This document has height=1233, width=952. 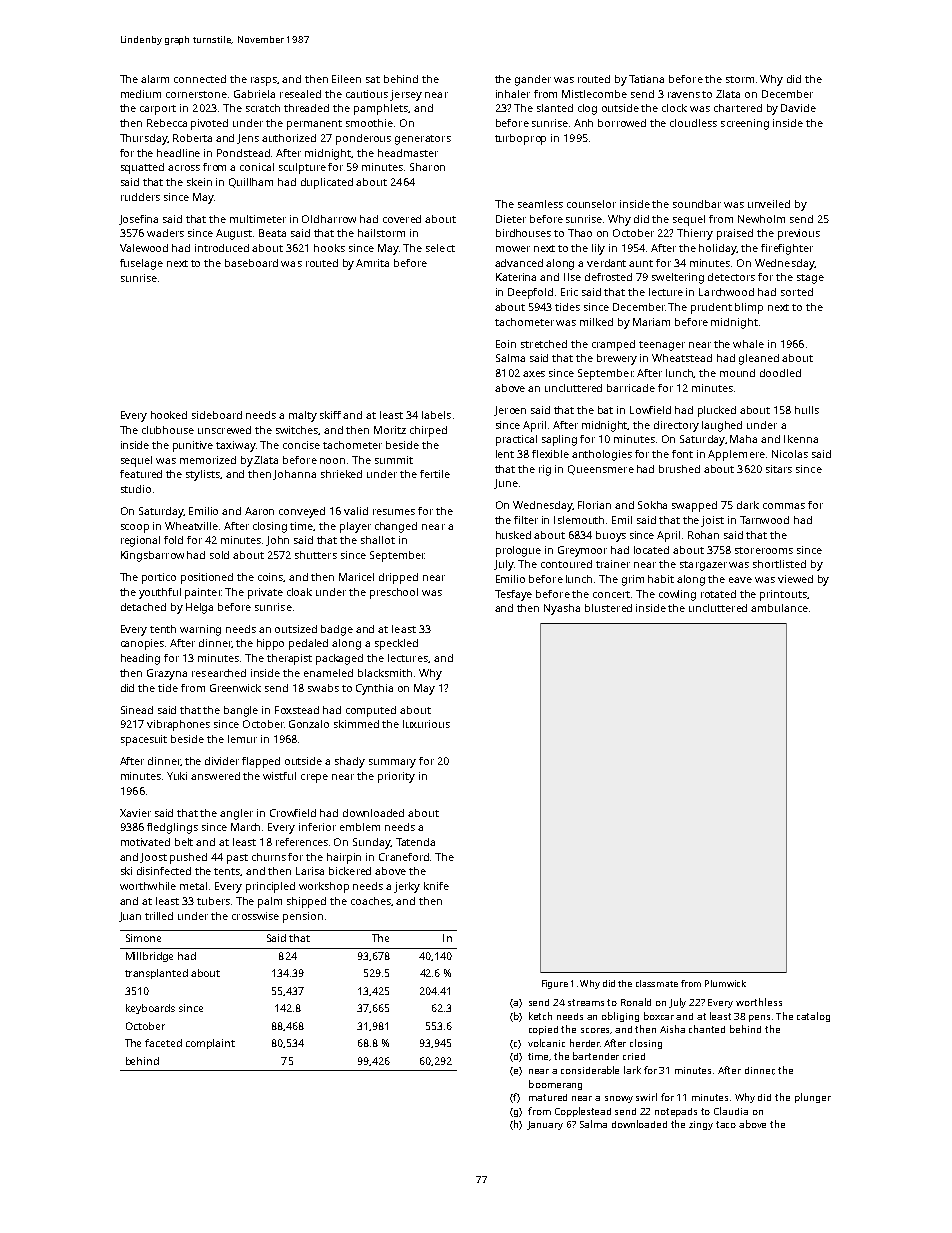 What do you see at coordinates (725, 983) in the document?
I see `Plumwick` at bounding box center [725, 983].
